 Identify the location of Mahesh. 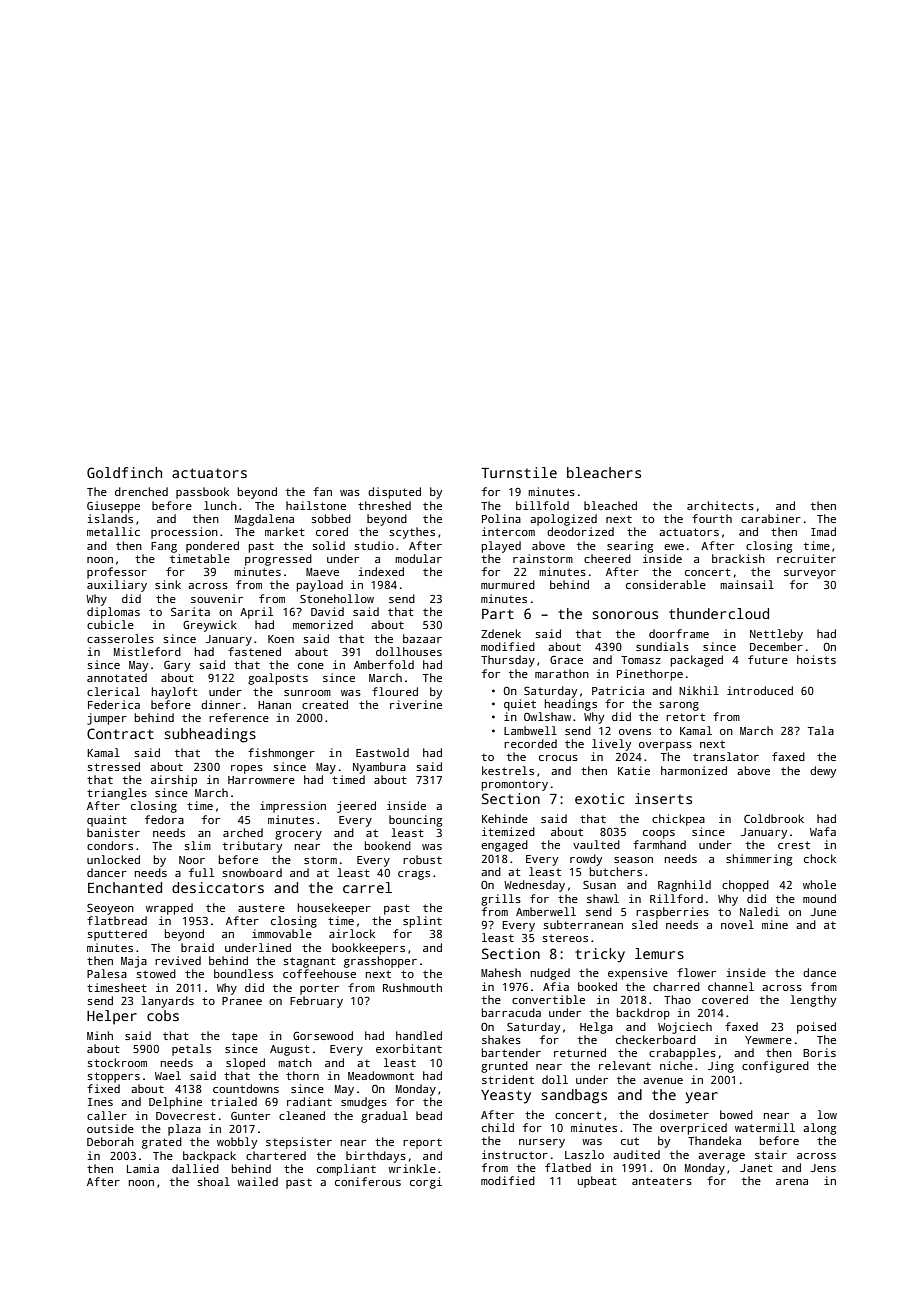
(501, 972).
